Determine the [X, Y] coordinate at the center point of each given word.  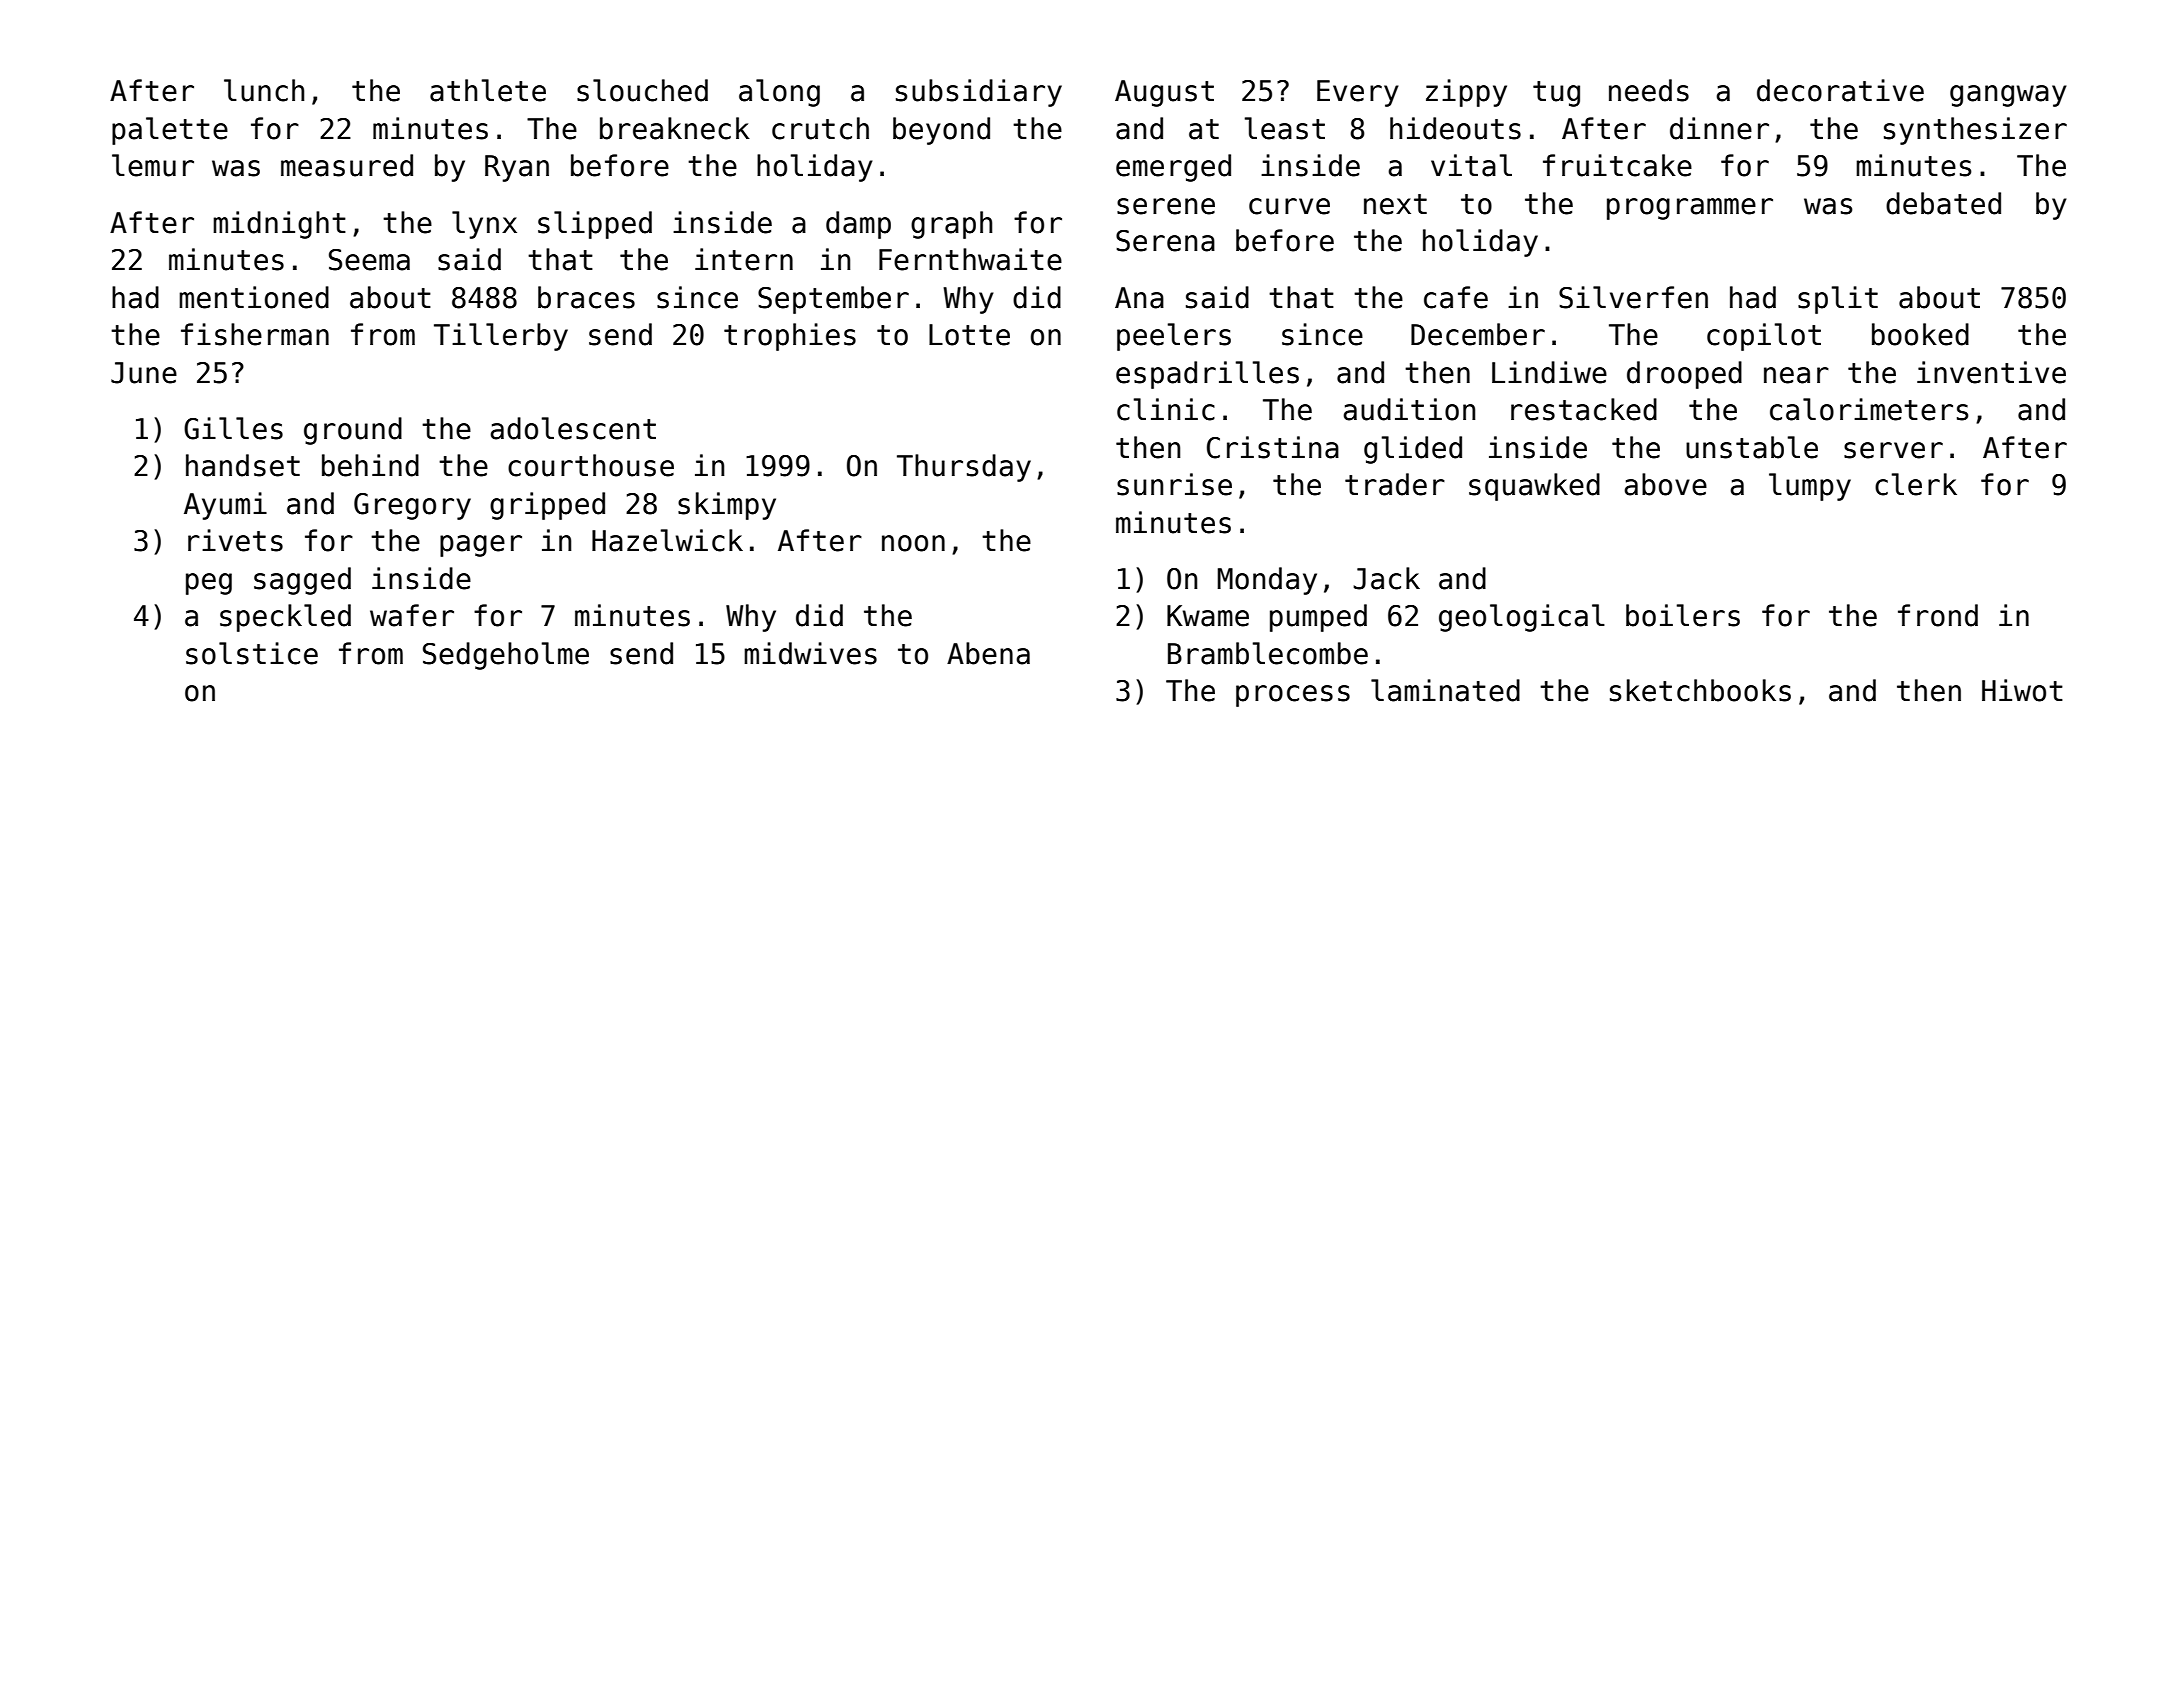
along [779, 93]
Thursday [964, 468]
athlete [488, 90]
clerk [1916, 484]
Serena [1165, 241]
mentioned [254, 297]
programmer [1690, 209]
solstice [252, 653]
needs [1649, 90]
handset [243, 465]
